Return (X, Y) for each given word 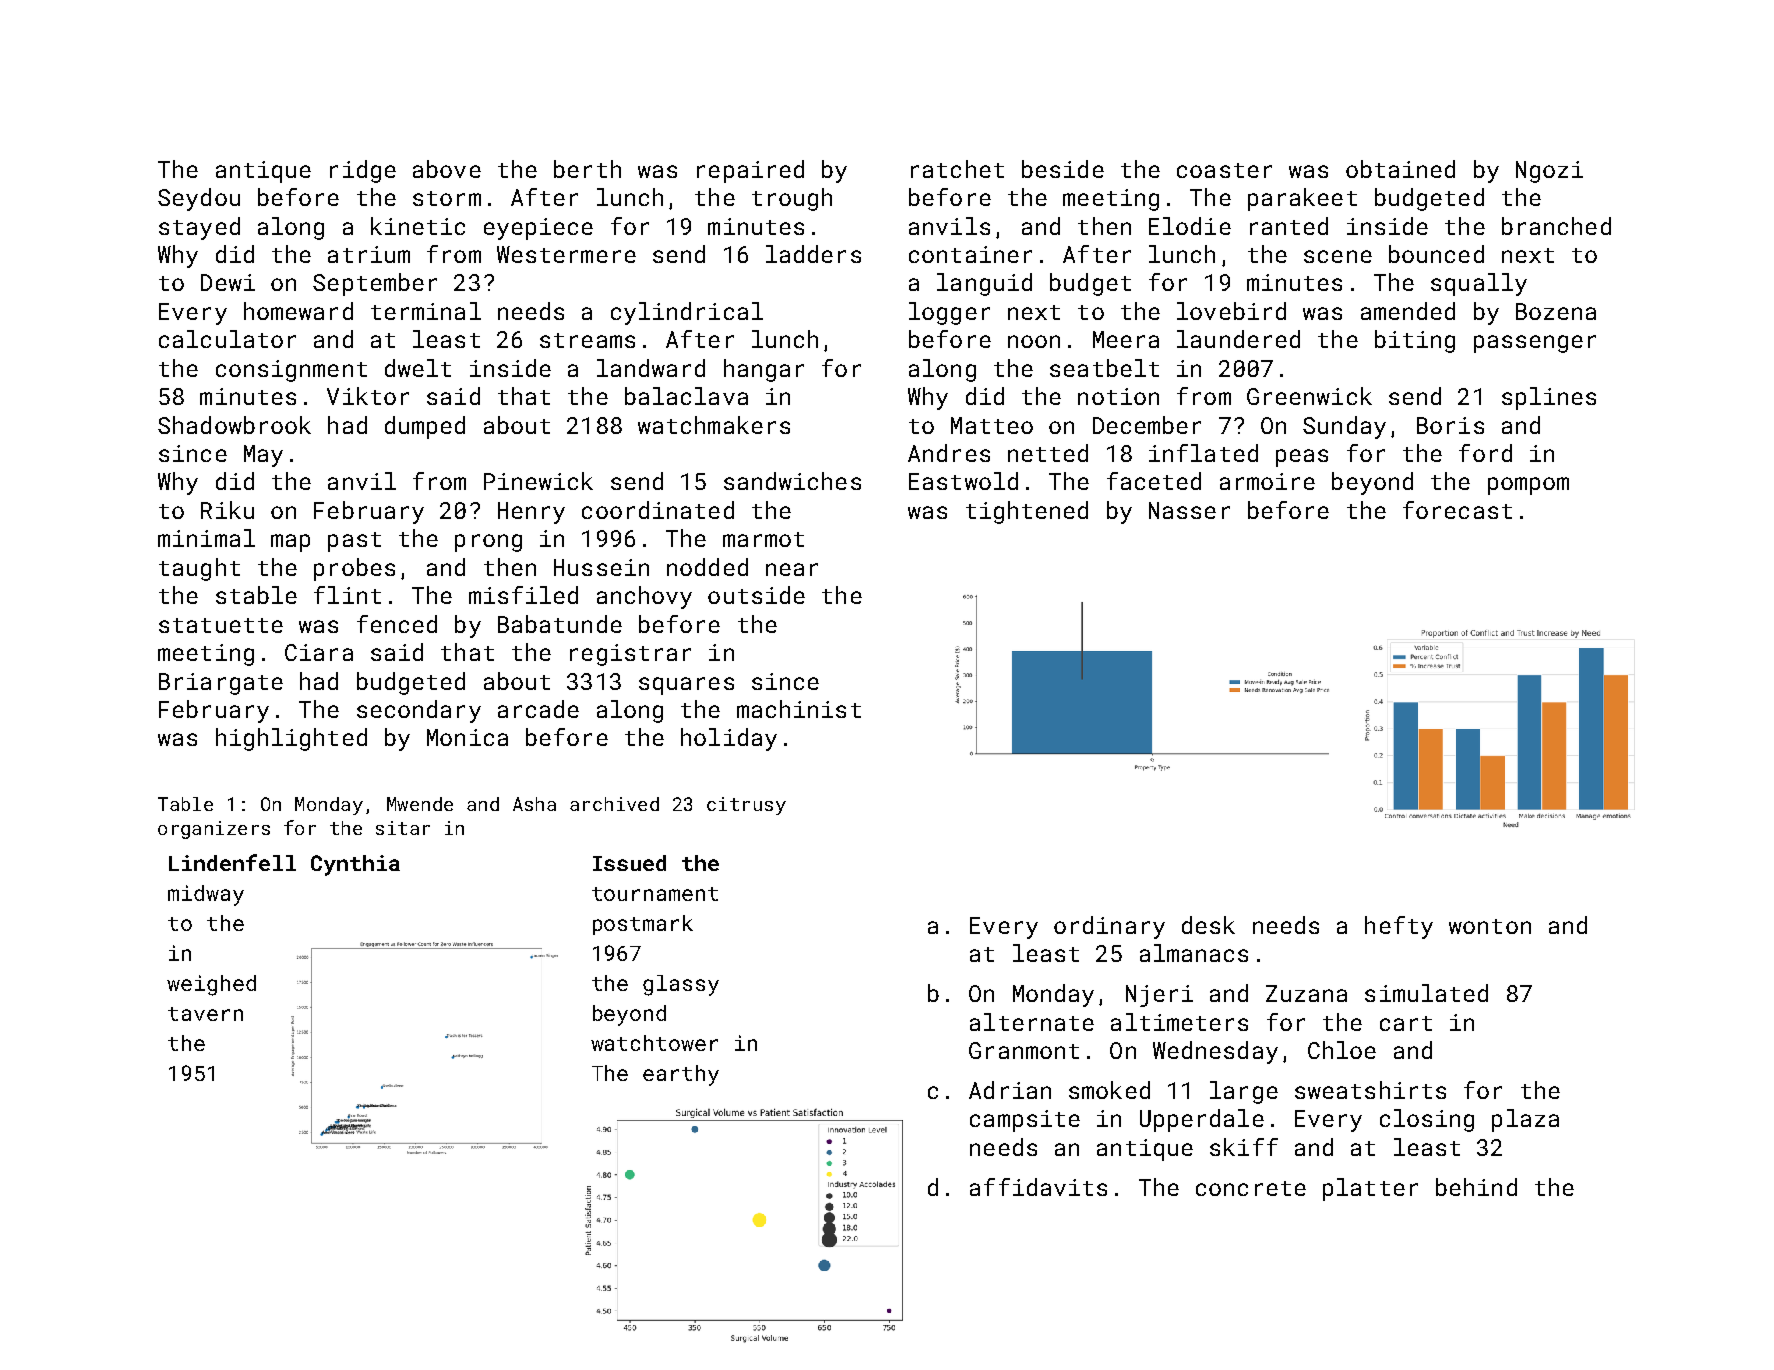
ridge (363, 171)
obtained (1400, 169)
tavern (205, 1014)
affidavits (1038, 1187)
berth (587, 169)
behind (1476, 1187)
